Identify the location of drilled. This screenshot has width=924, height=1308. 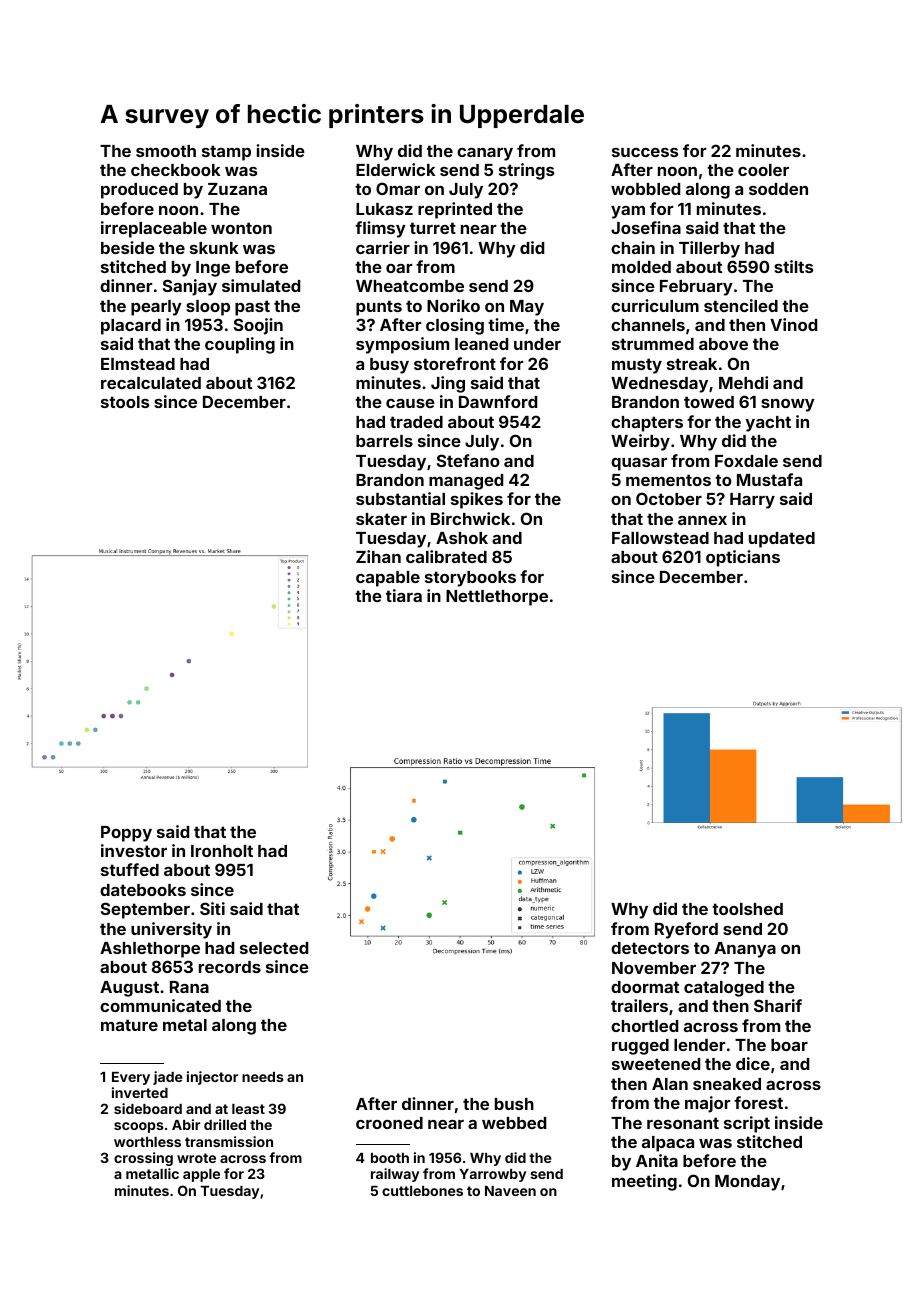
(225, 1124).
